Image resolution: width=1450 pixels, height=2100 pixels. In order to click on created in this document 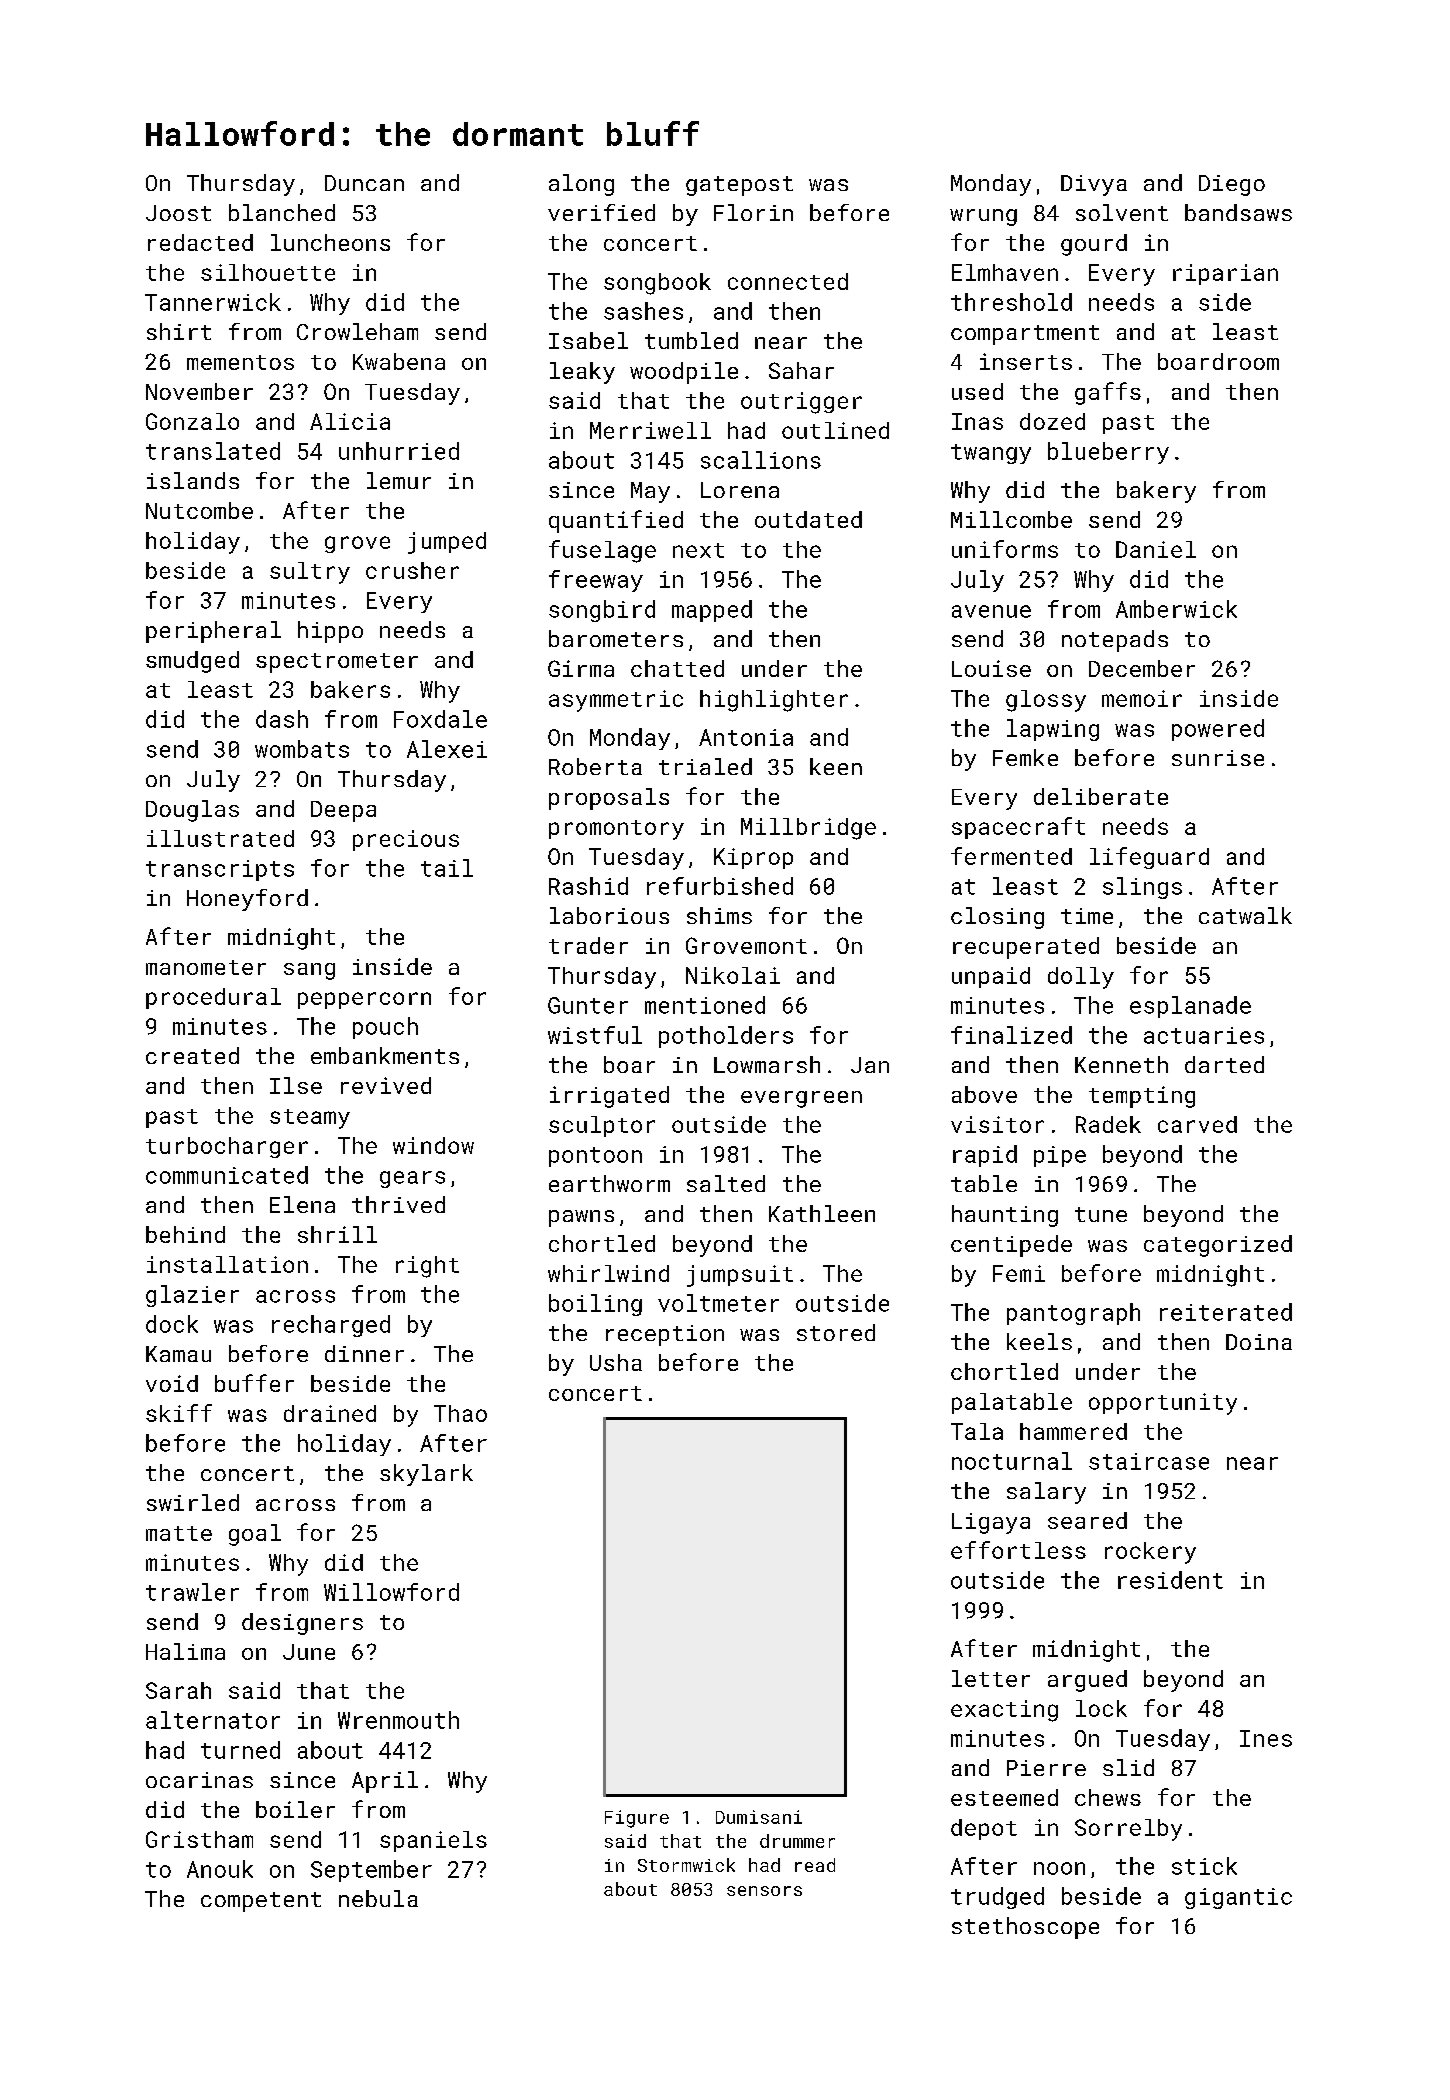, I will do `click(192, 1055)`.
